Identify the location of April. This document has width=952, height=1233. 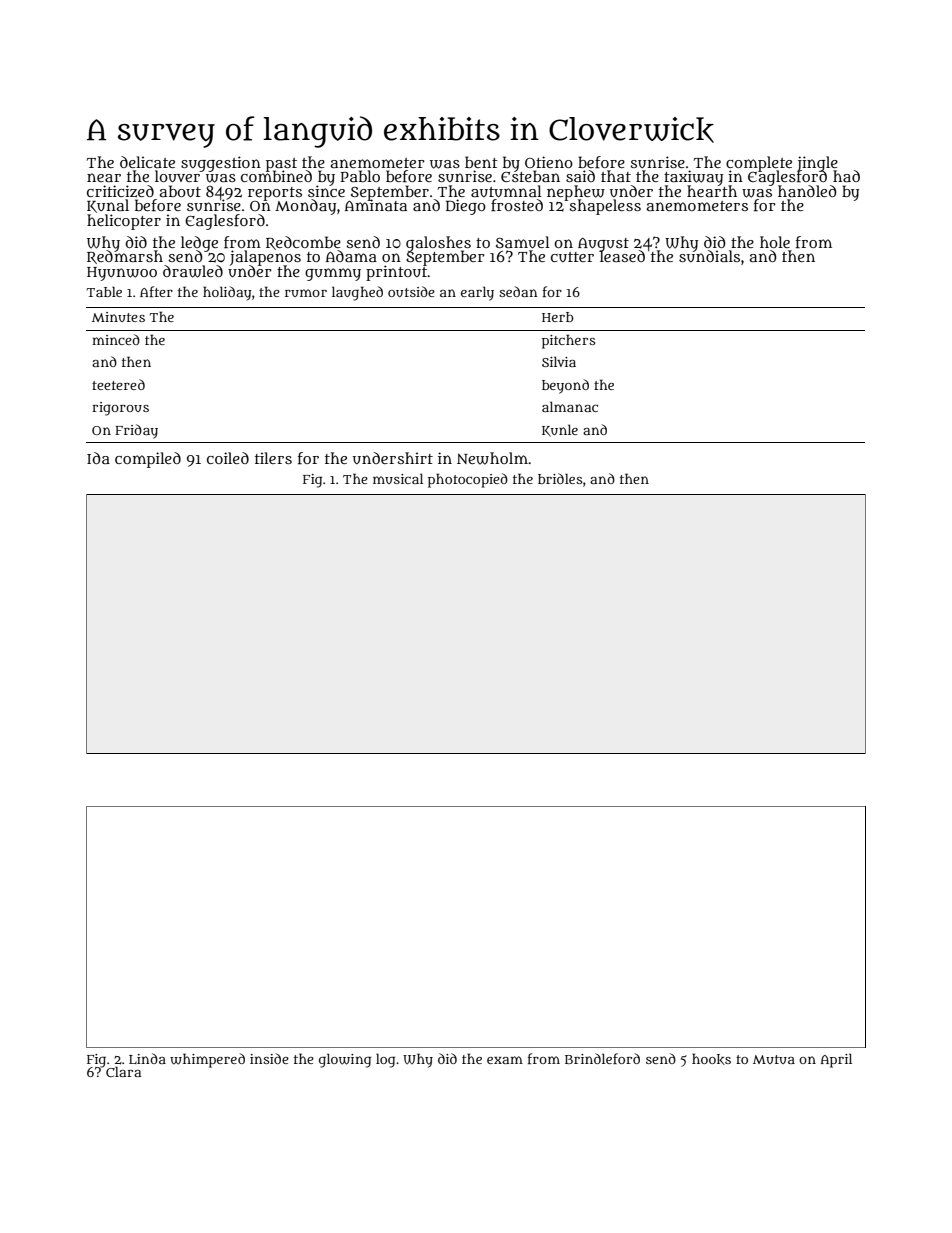
(836, 1061).
